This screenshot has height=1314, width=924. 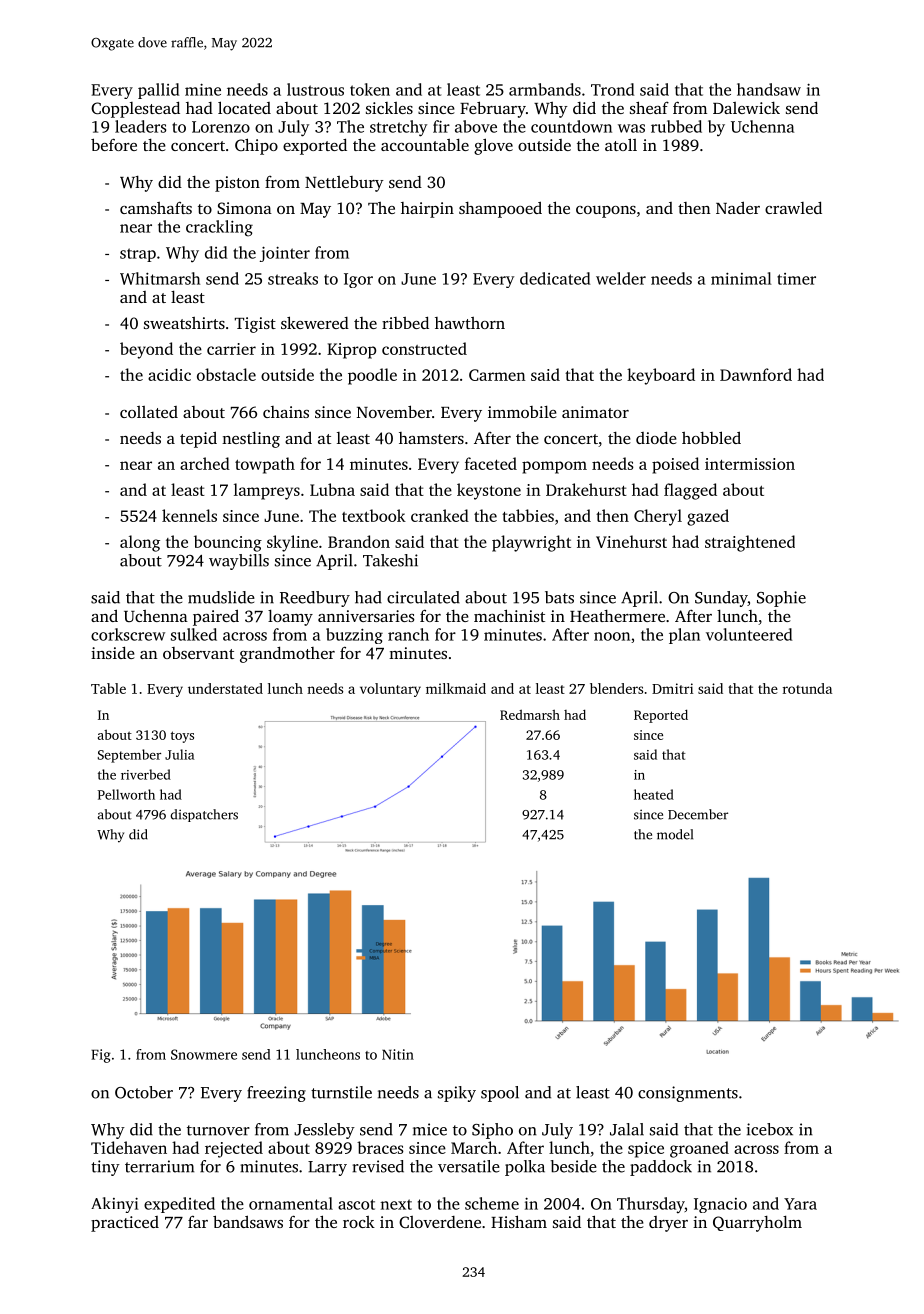 I want to click on streaks, so click(x=293, y=278).
